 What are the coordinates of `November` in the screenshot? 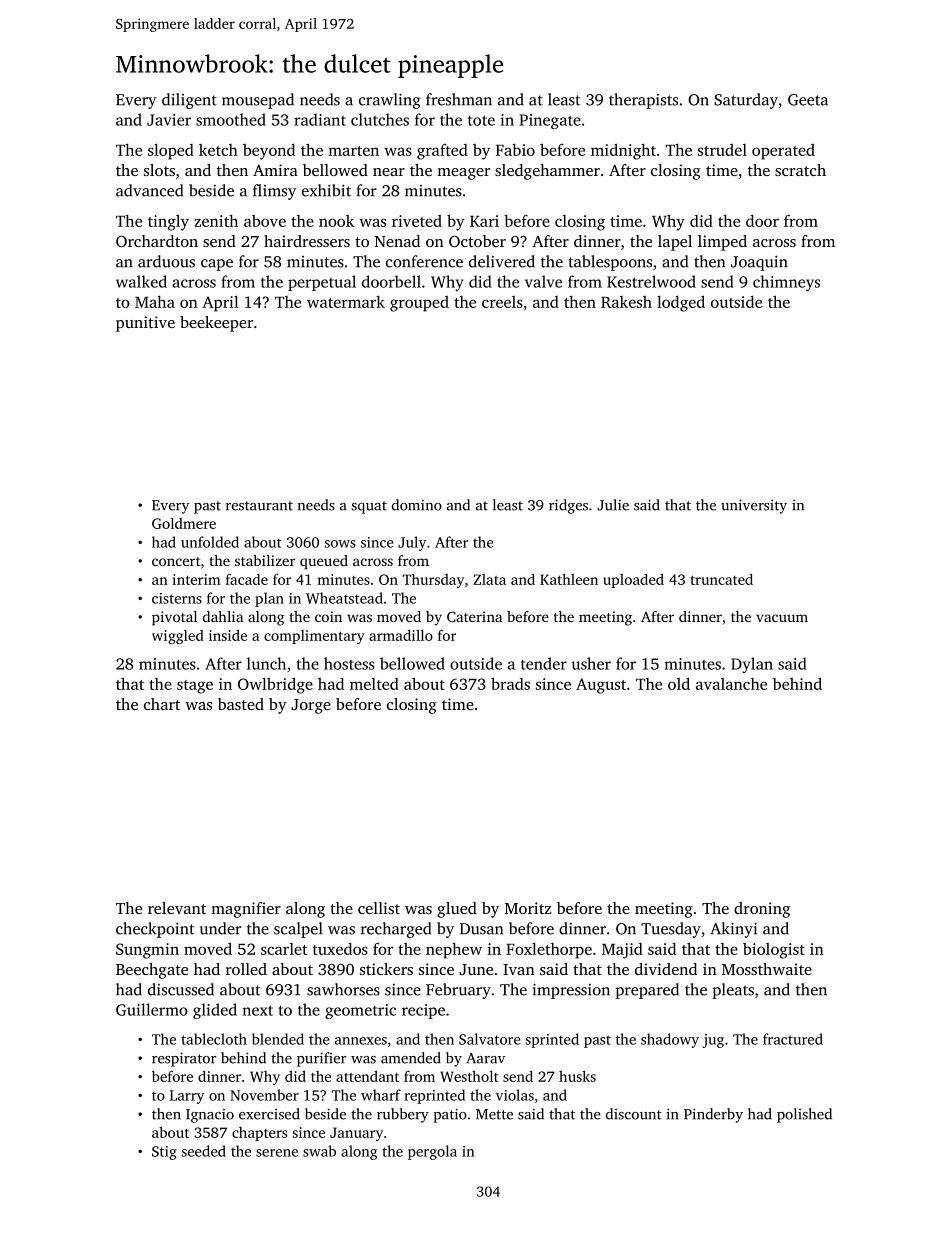 It's located at (264, 1095).
